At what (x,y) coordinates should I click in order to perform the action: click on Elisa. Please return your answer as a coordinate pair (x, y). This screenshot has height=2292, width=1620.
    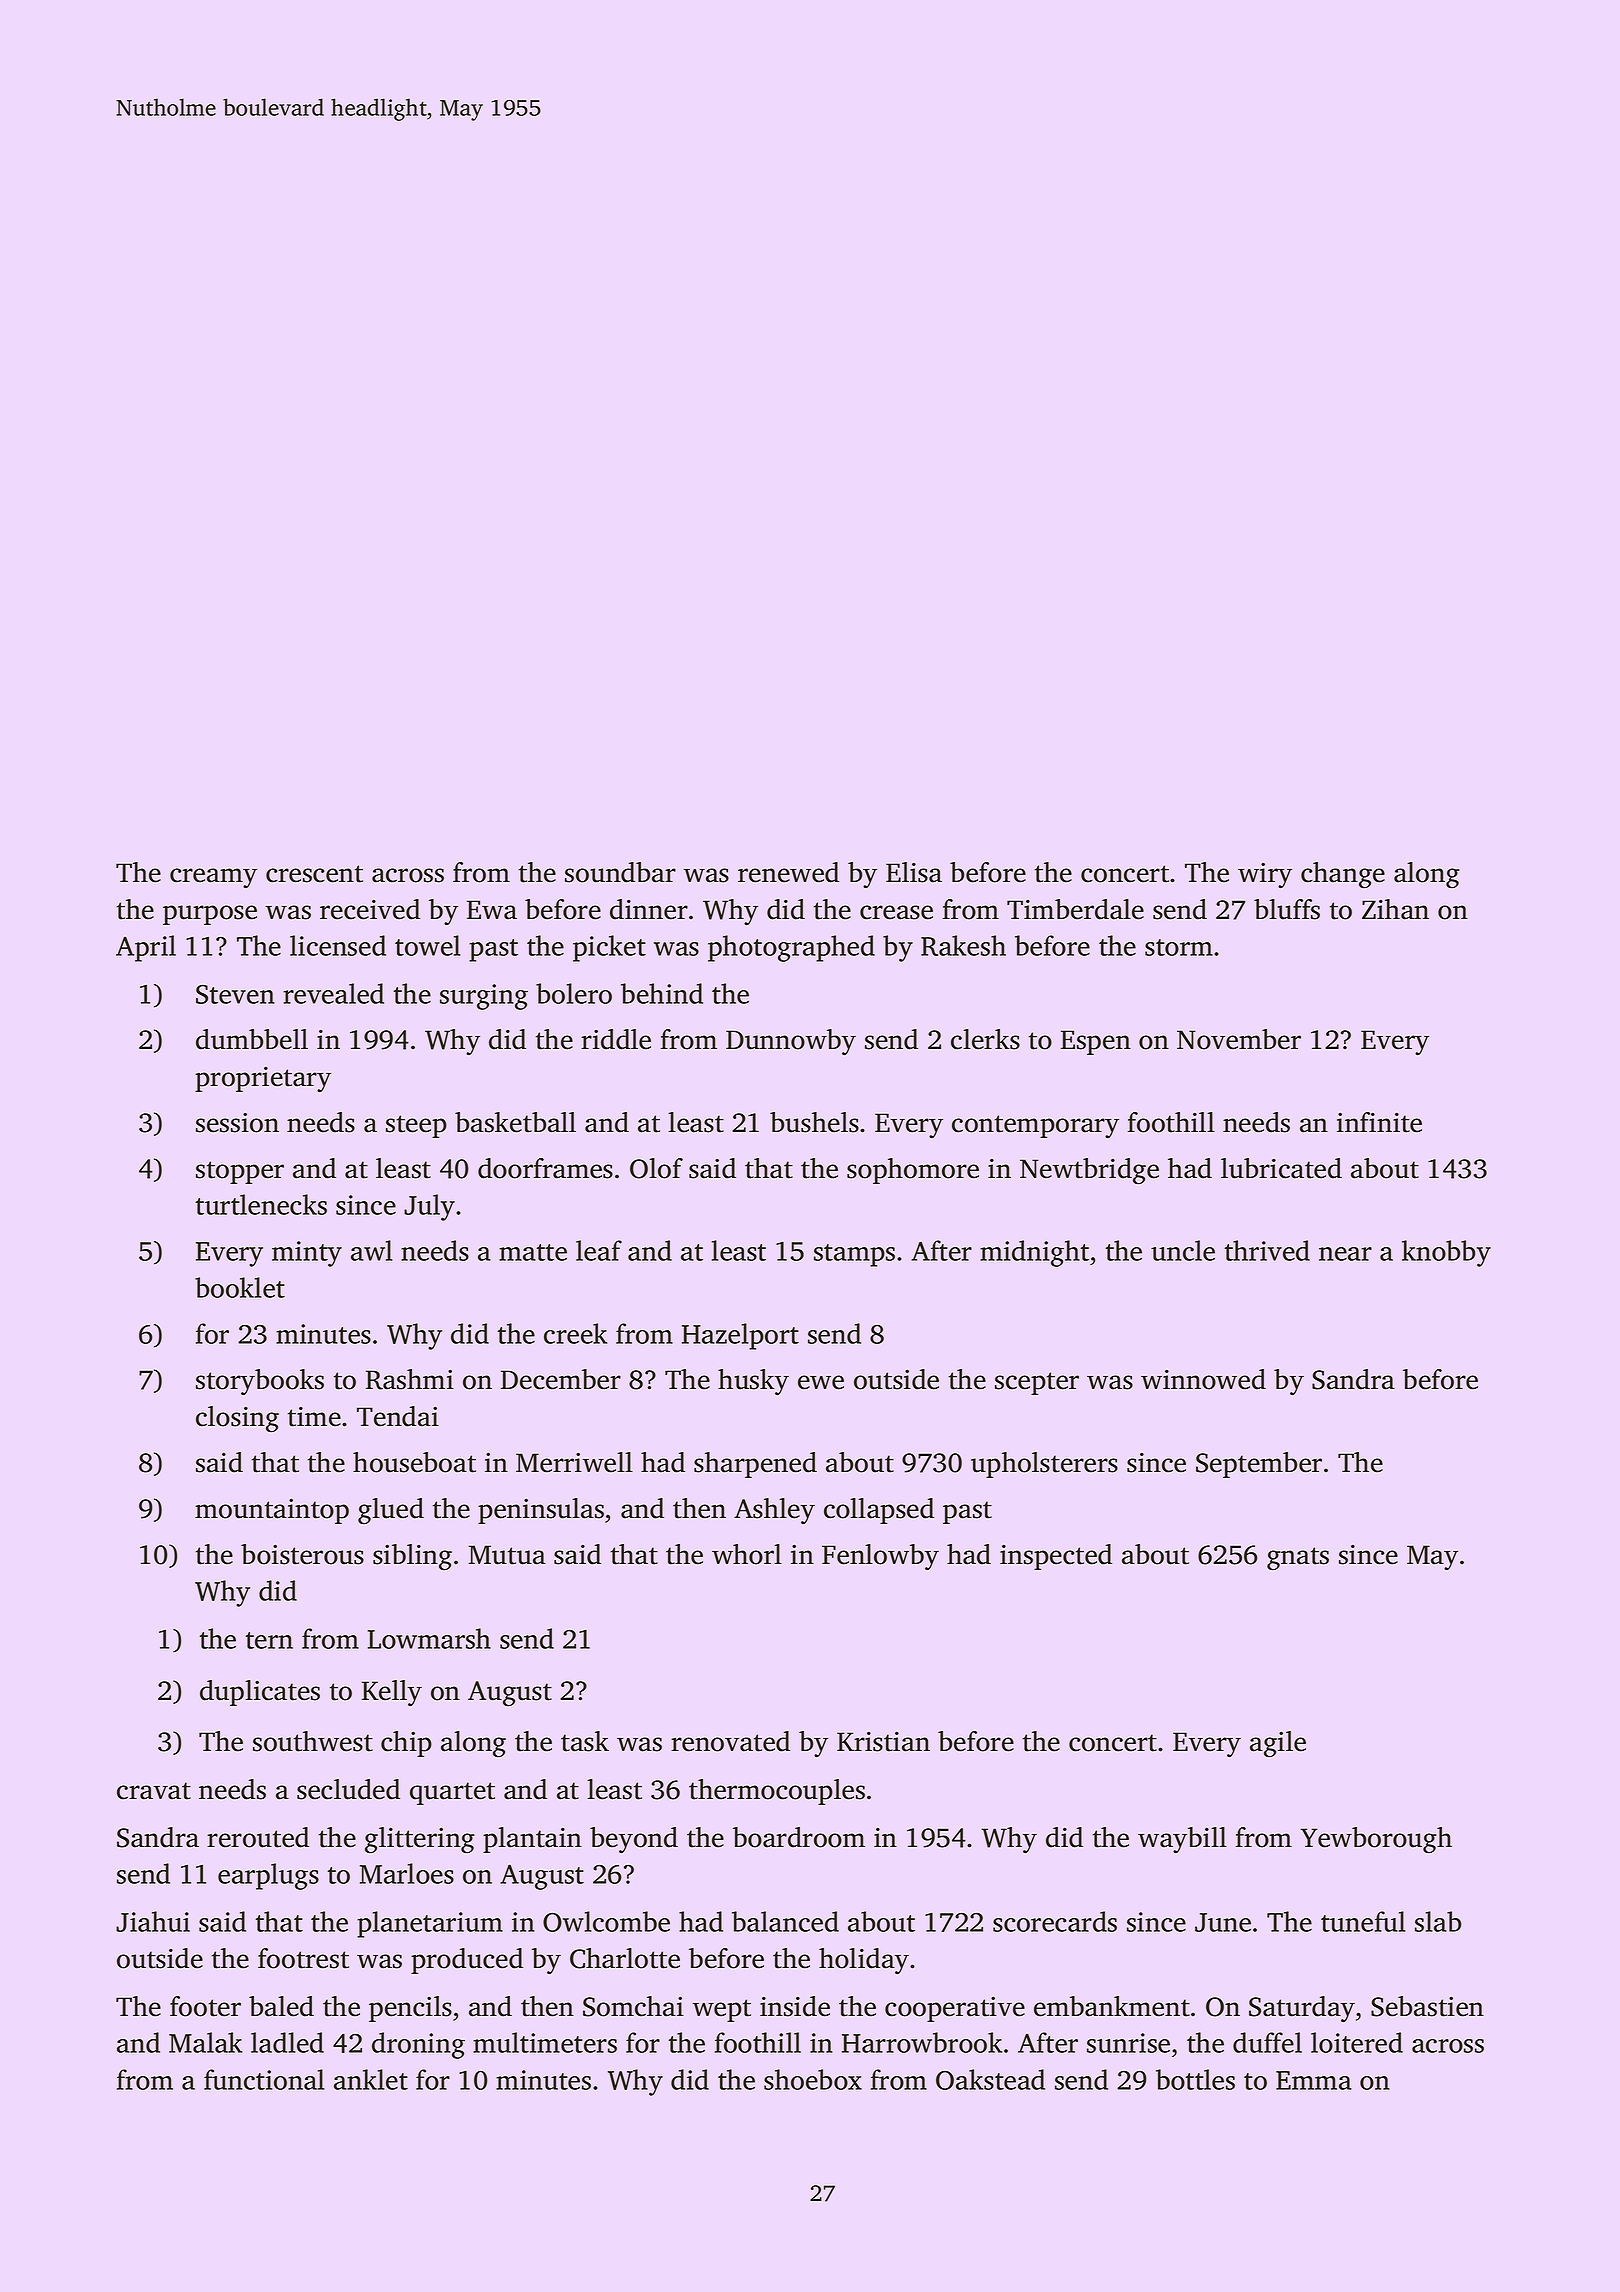
    Looking at the image, I should click on (914, 872).
